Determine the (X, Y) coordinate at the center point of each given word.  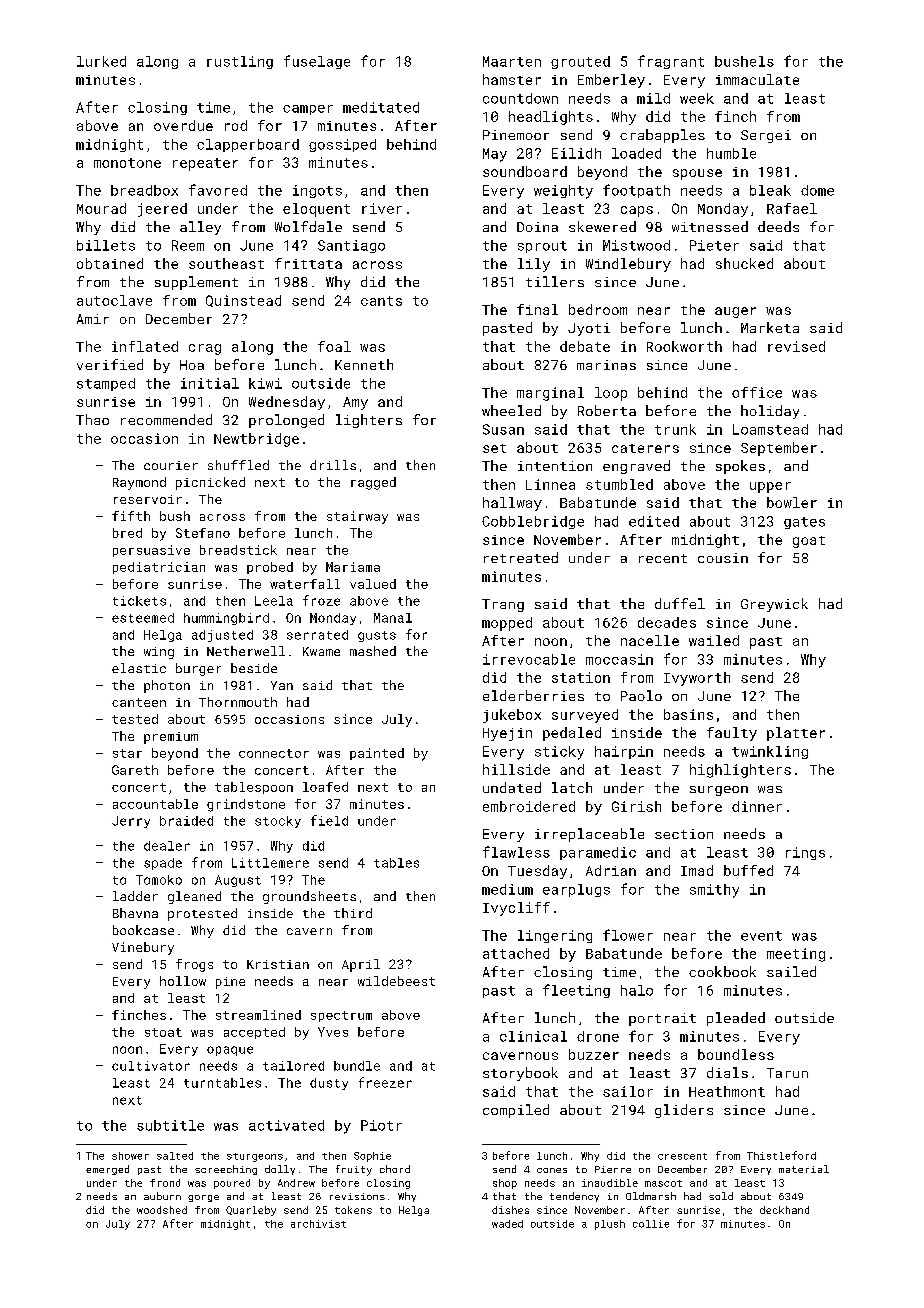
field (329, 820)
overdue (183, 125)
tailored (293, 1066)
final (537, 309)
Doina (537, 227)
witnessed (710, 226)
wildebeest (396, 981)
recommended (166, 419)
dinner (757, 806)
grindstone (246, 805)
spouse (697, 174)
